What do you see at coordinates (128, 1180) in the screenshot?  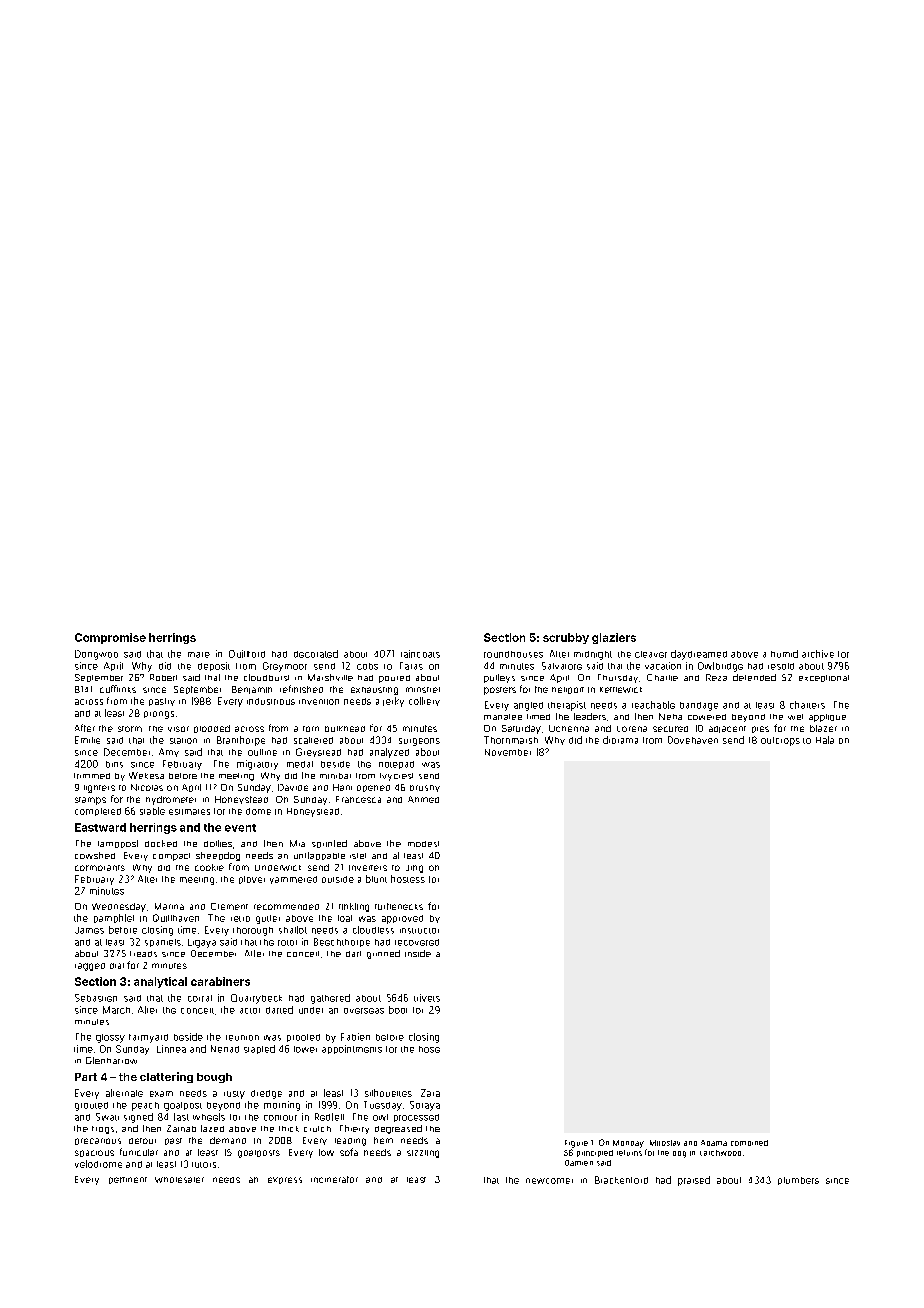 I see `pertinent` at bounding box center [128, 1180].
